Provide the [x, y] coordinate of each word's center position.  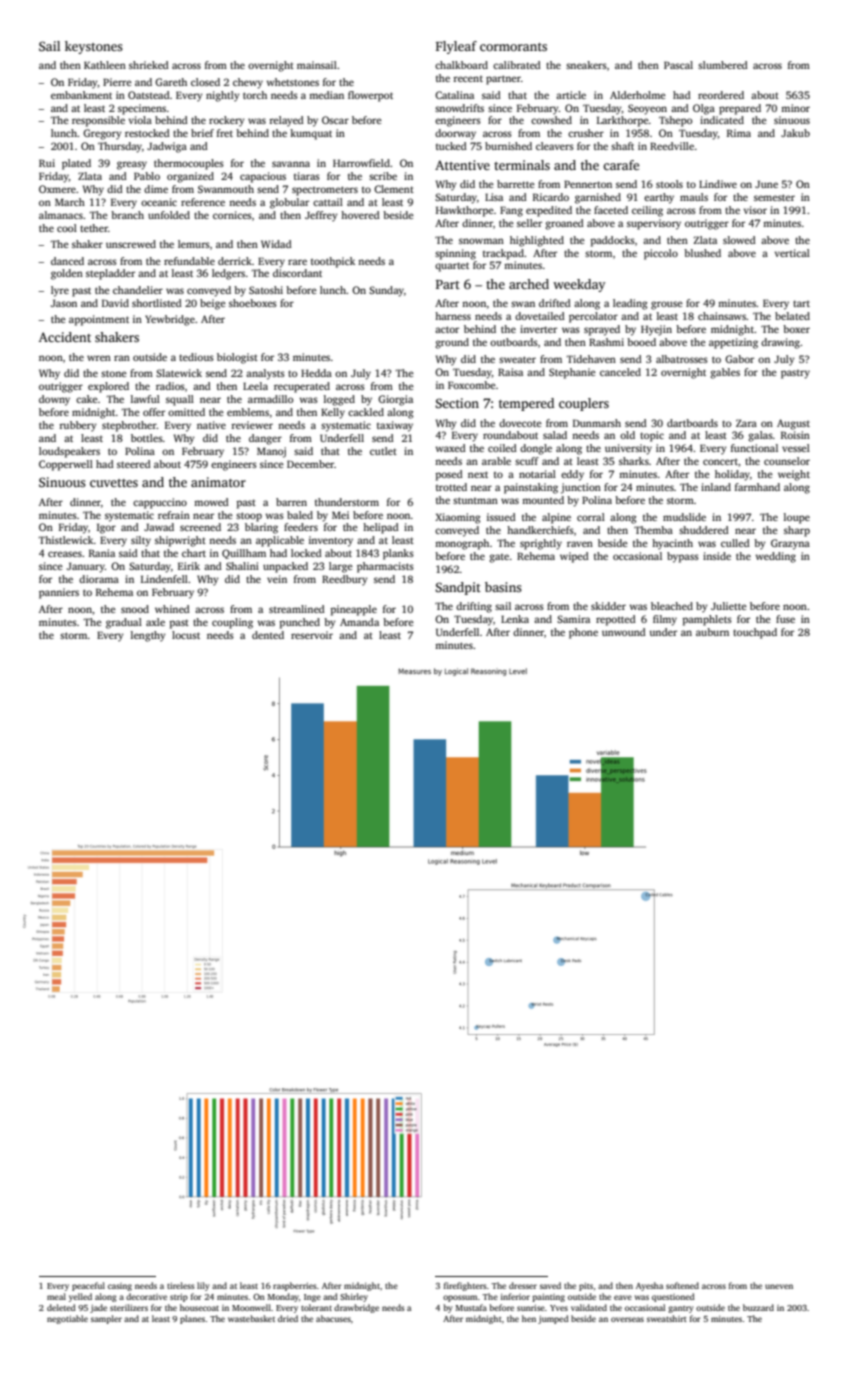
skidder [608, 606]
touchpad [755, 633]
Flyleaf [456, 47]
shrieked [149, 65]
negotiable [67, 1319]
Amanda [359, 622]
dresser [523, 1285]
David [115, 303]
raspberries [295, 1286]
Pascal [678, 65]
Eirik [189, 566]
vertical [792, 253]
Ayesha [649, 1286]
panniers [59, 593]
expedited [549, 211]
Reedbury [345, 580]
